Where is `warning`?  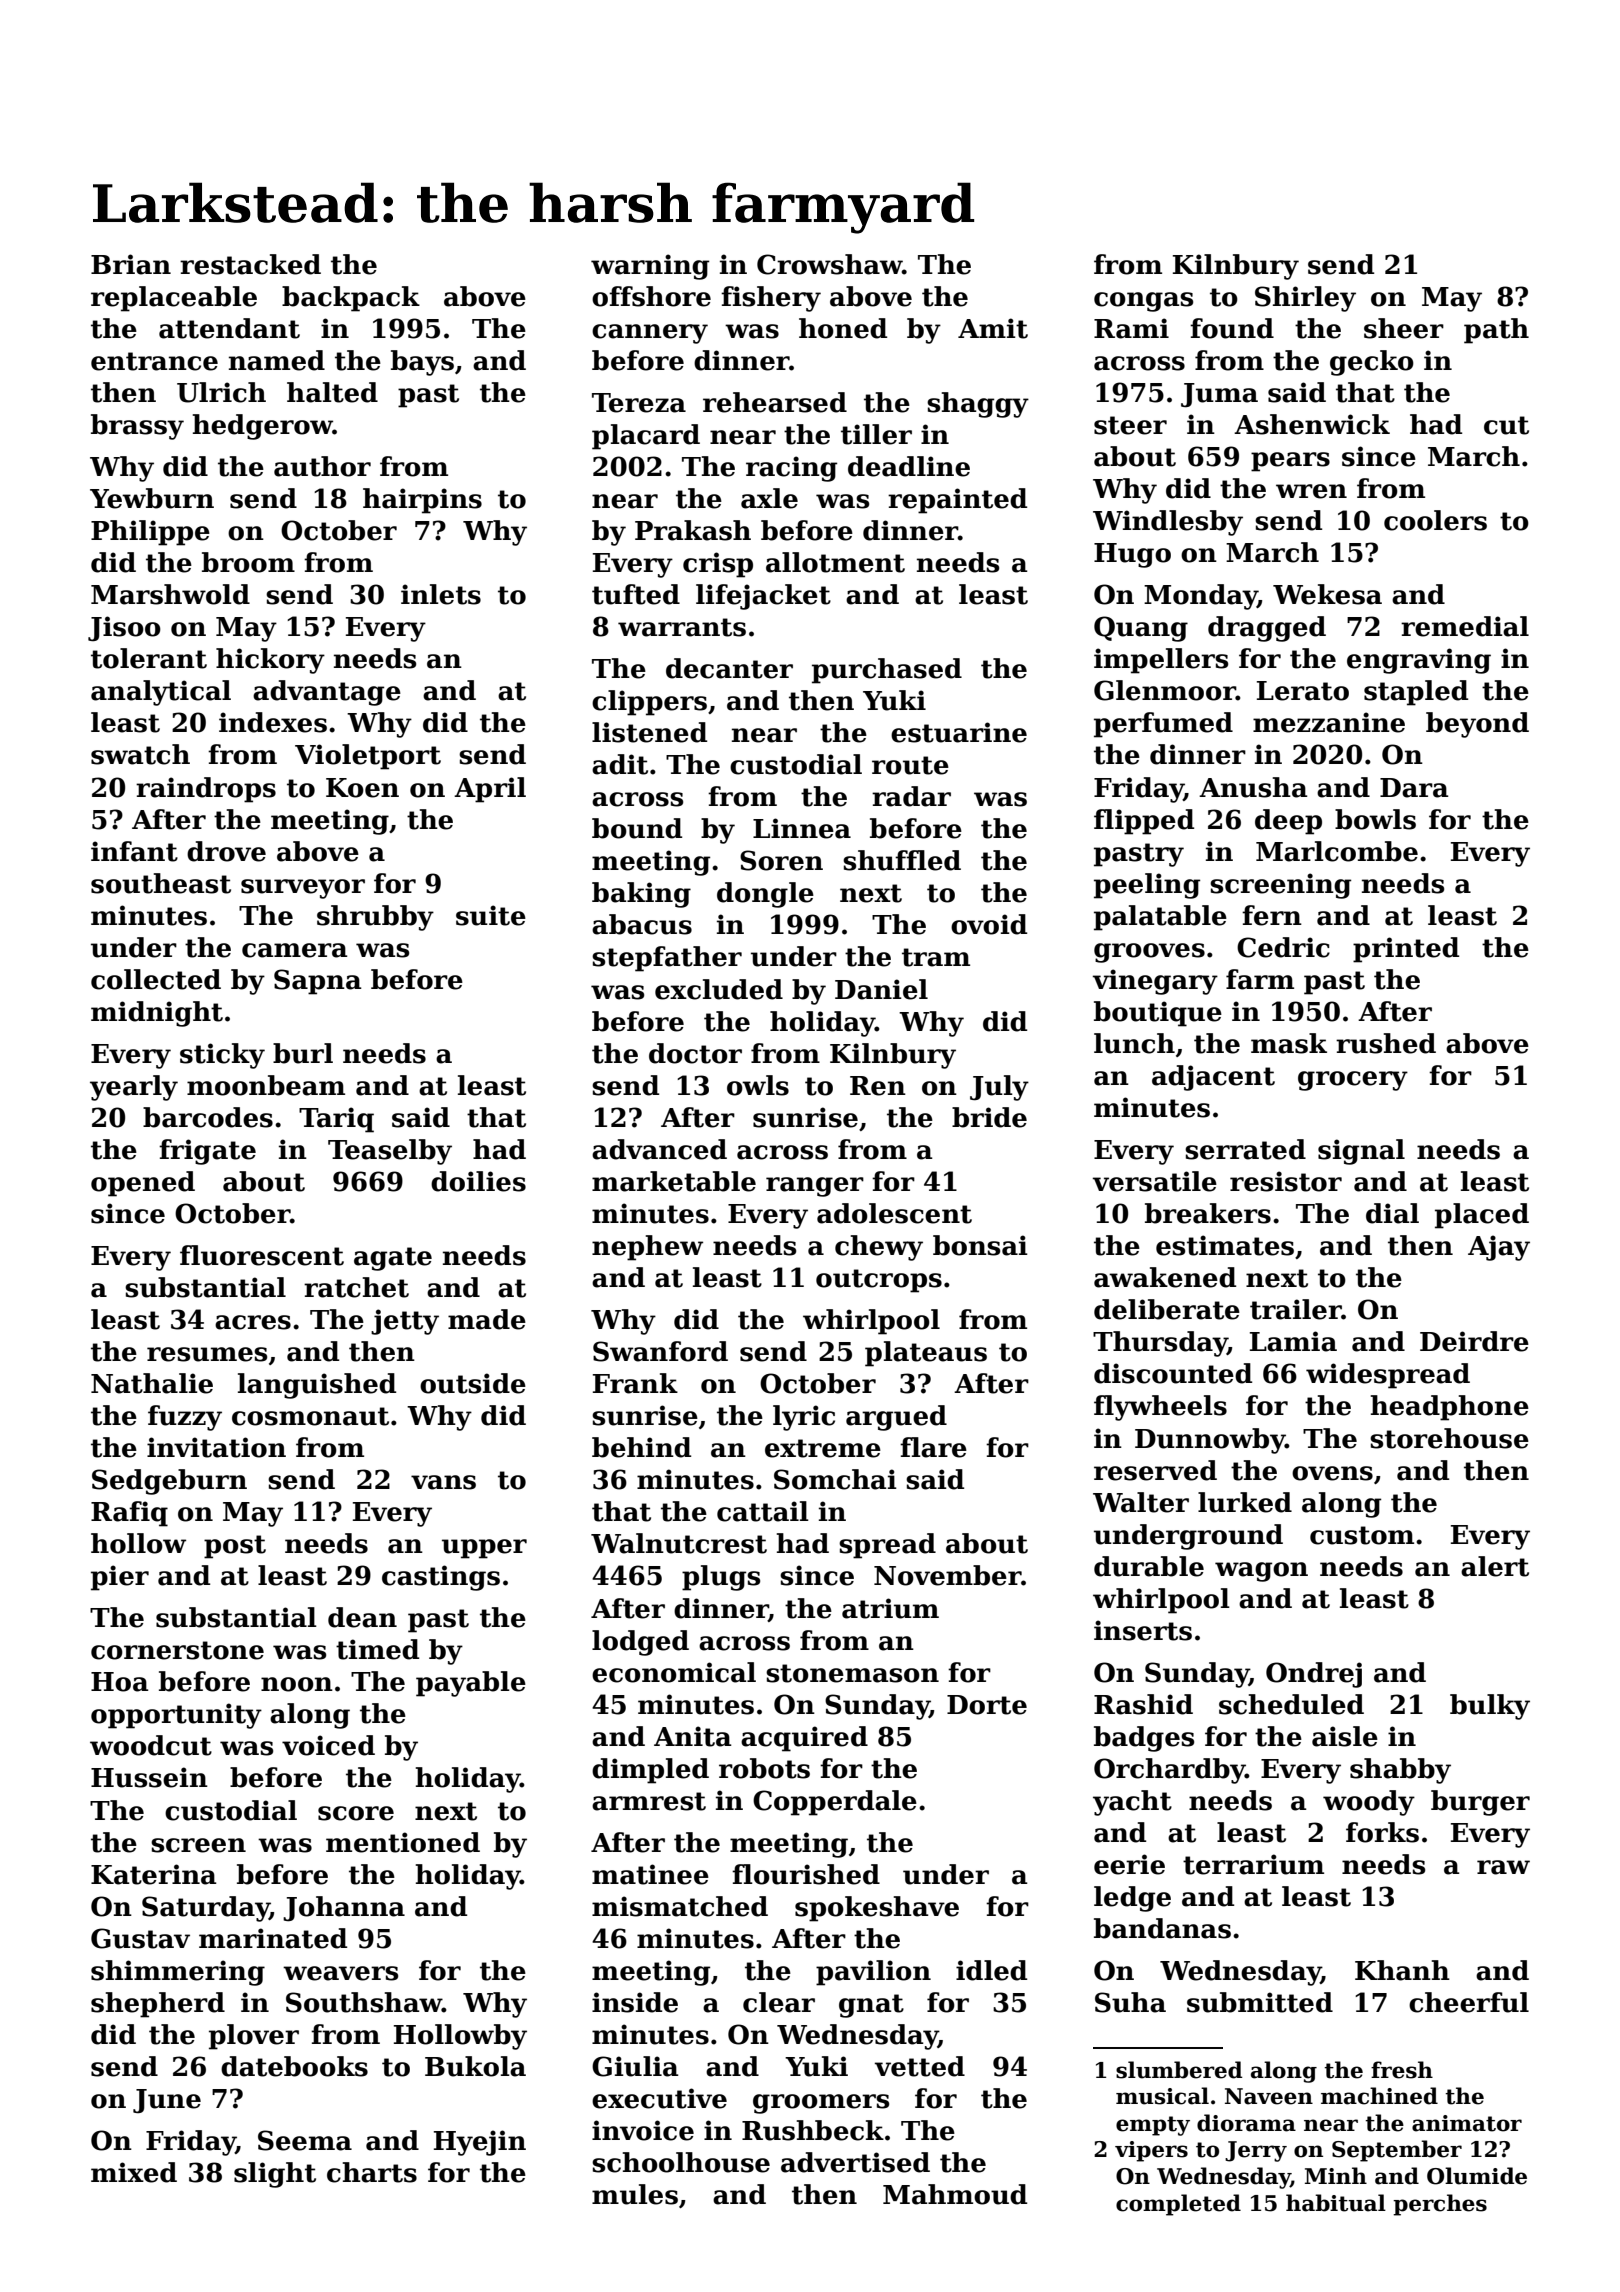 warning is located at coordinates (650, 267).
